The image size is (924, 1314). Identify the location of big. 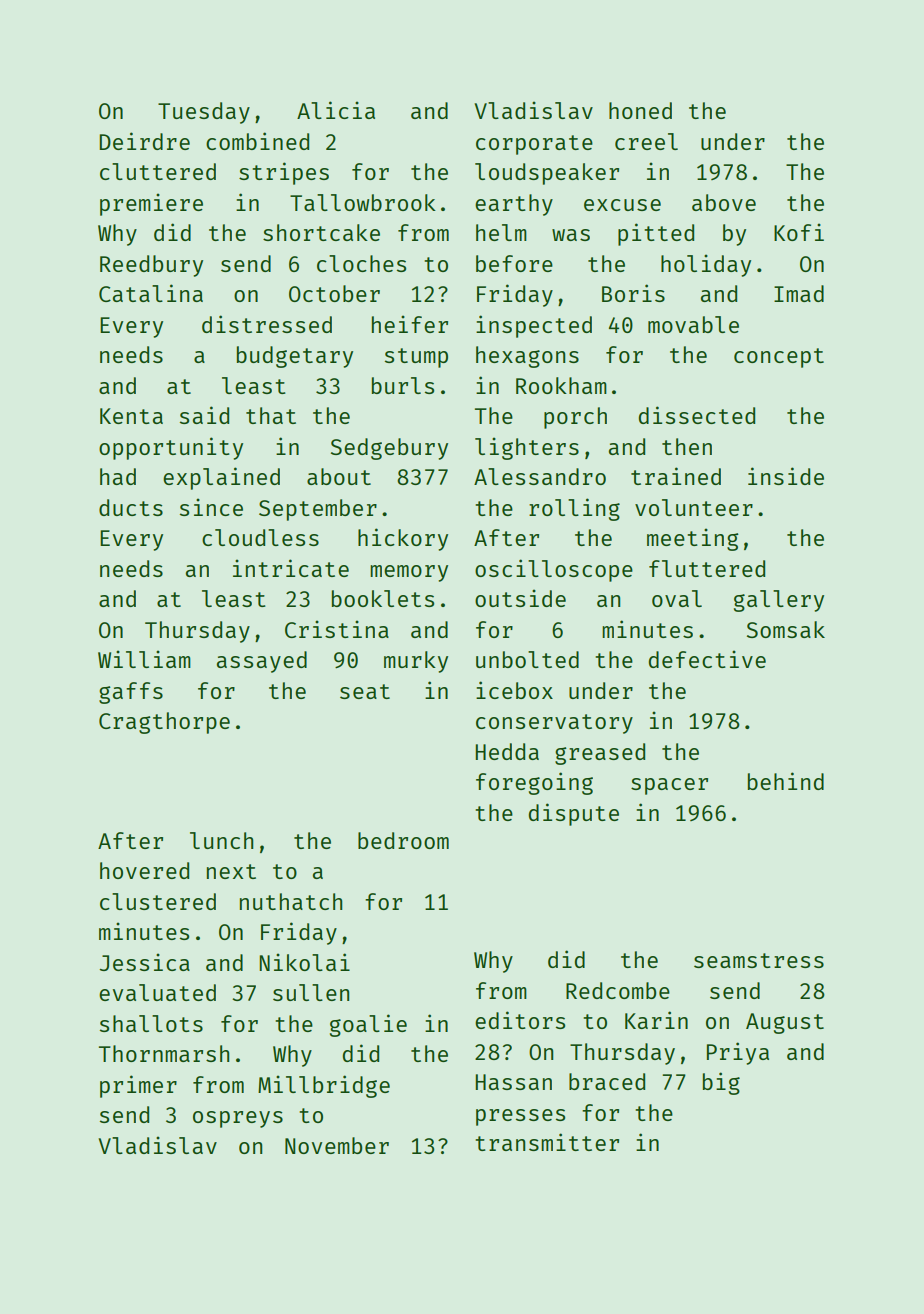
(721, 1083).
